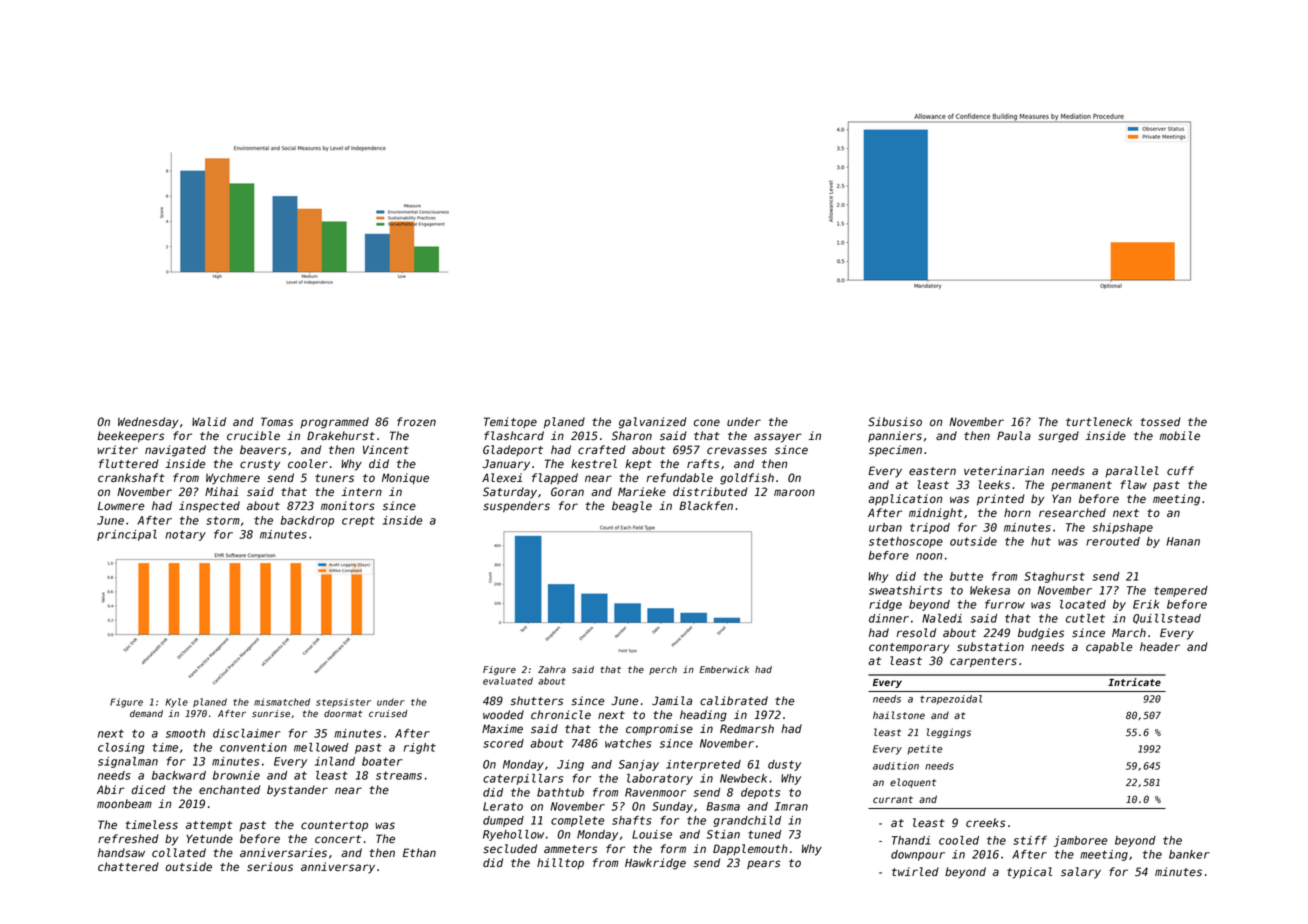 The width and height of the screenshot is (1308, 924). I want to click on assayer, so click(778, 438).
